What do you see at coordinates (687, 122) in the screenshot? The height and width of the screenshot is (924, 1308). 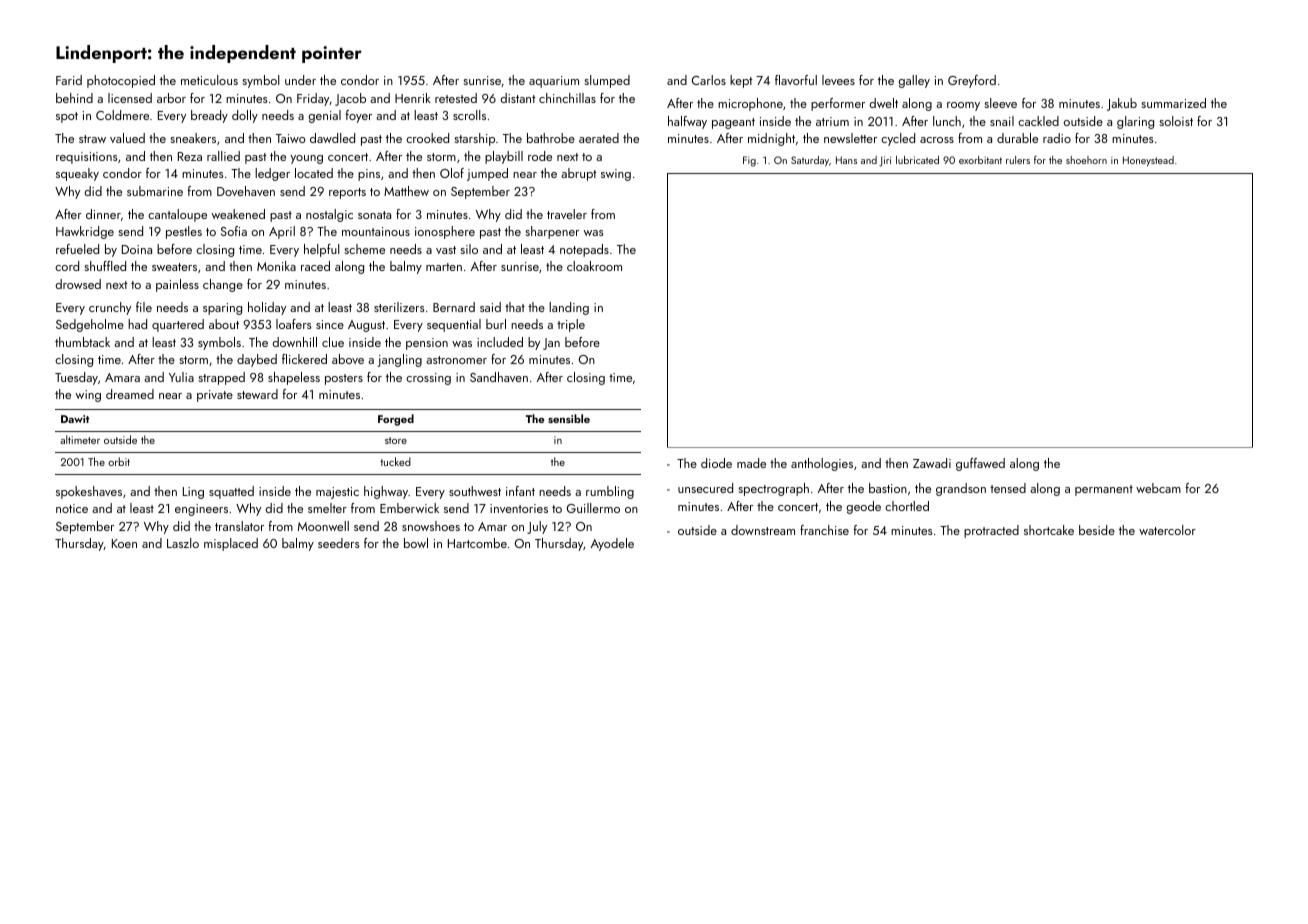 I see `halfway` at bounding box center [687, 122].
